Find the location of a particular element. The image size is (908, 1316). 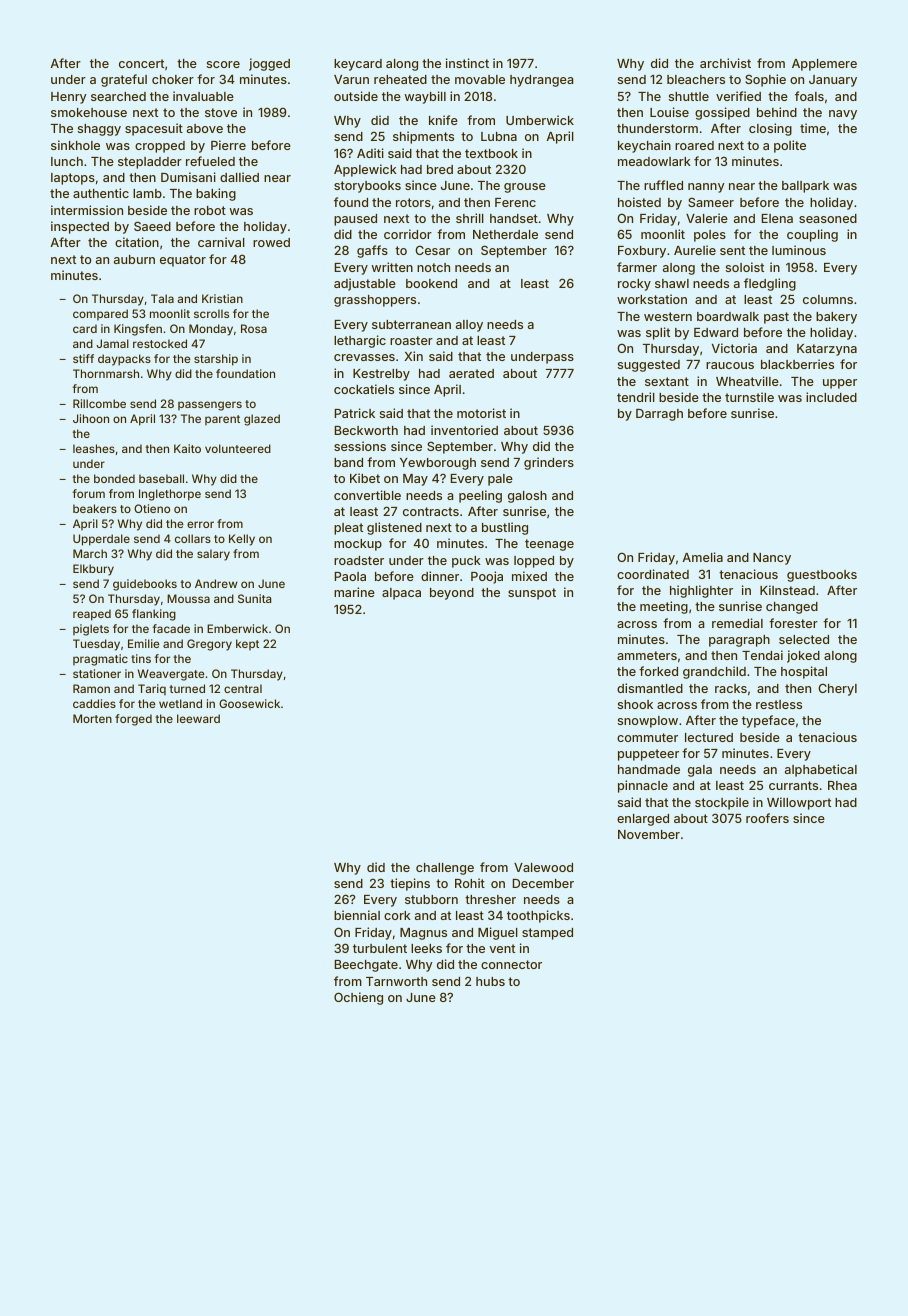

baseball is located at coordinates (161, 478).
